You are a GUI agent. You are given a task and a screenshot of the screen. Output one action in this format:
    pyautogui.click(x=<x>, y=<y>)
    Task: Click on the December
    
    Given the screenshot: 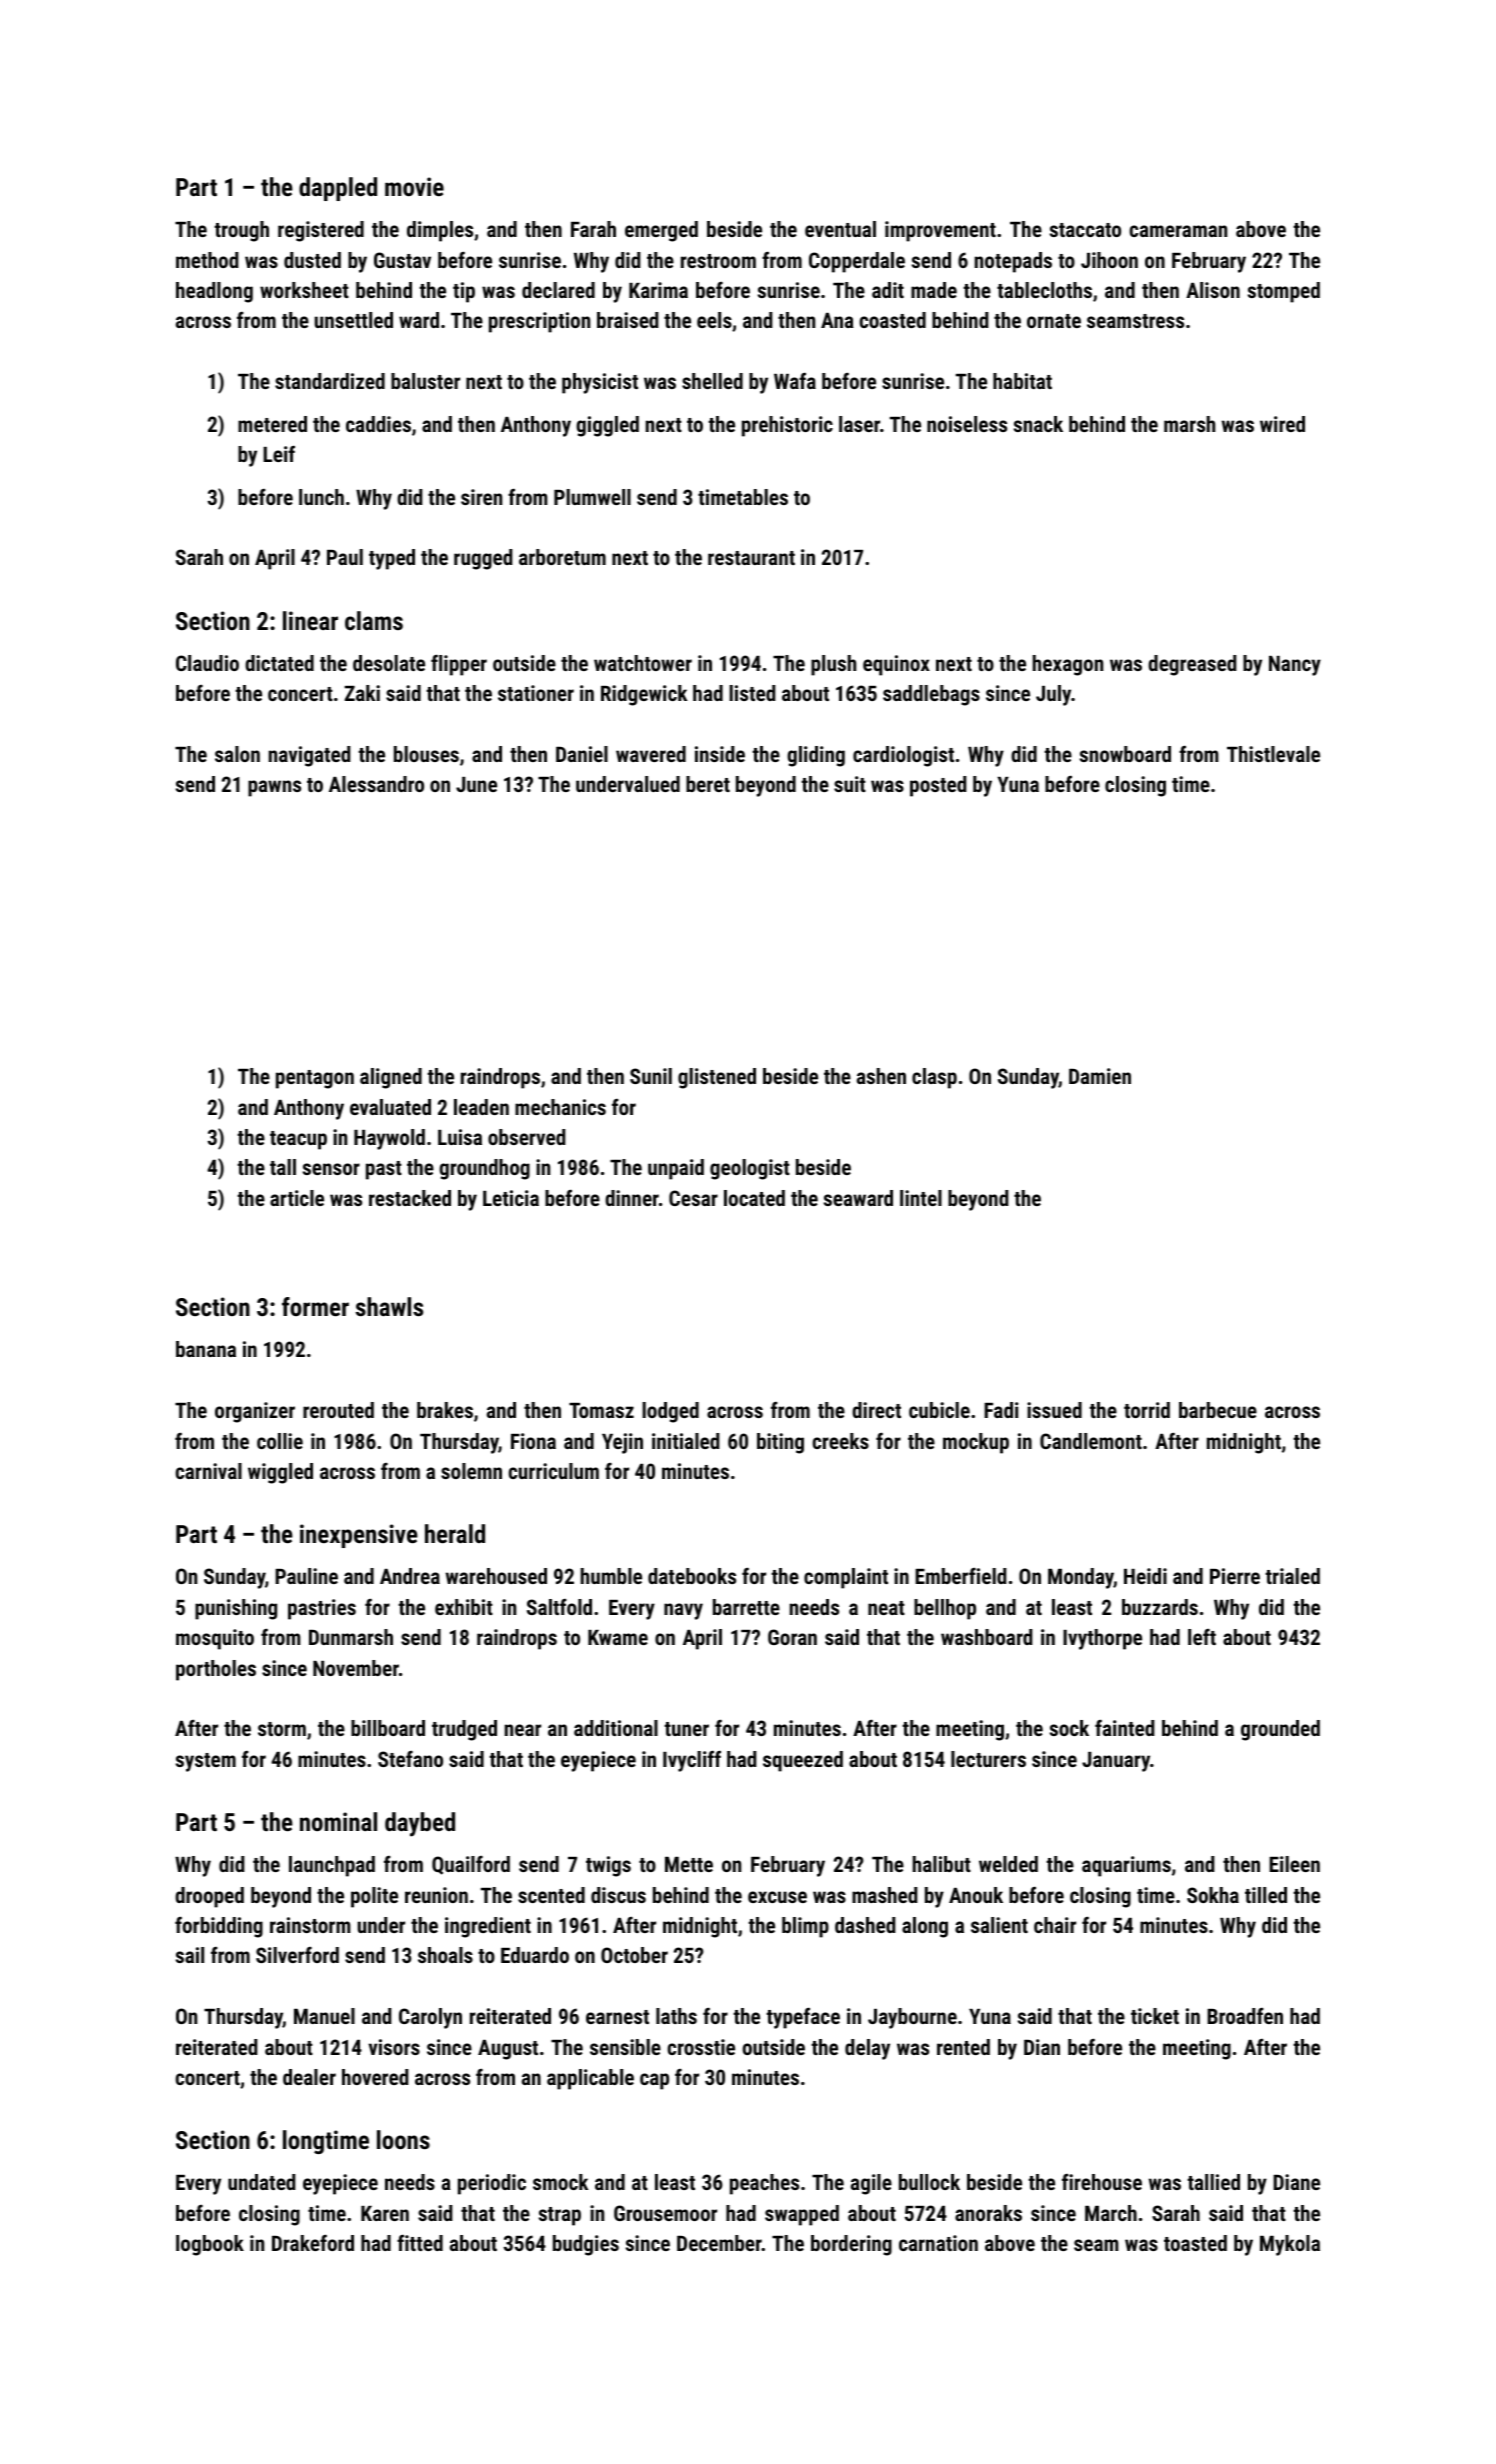 What is the action you would take?
    pyautogui.click(x=719, y=2243)
